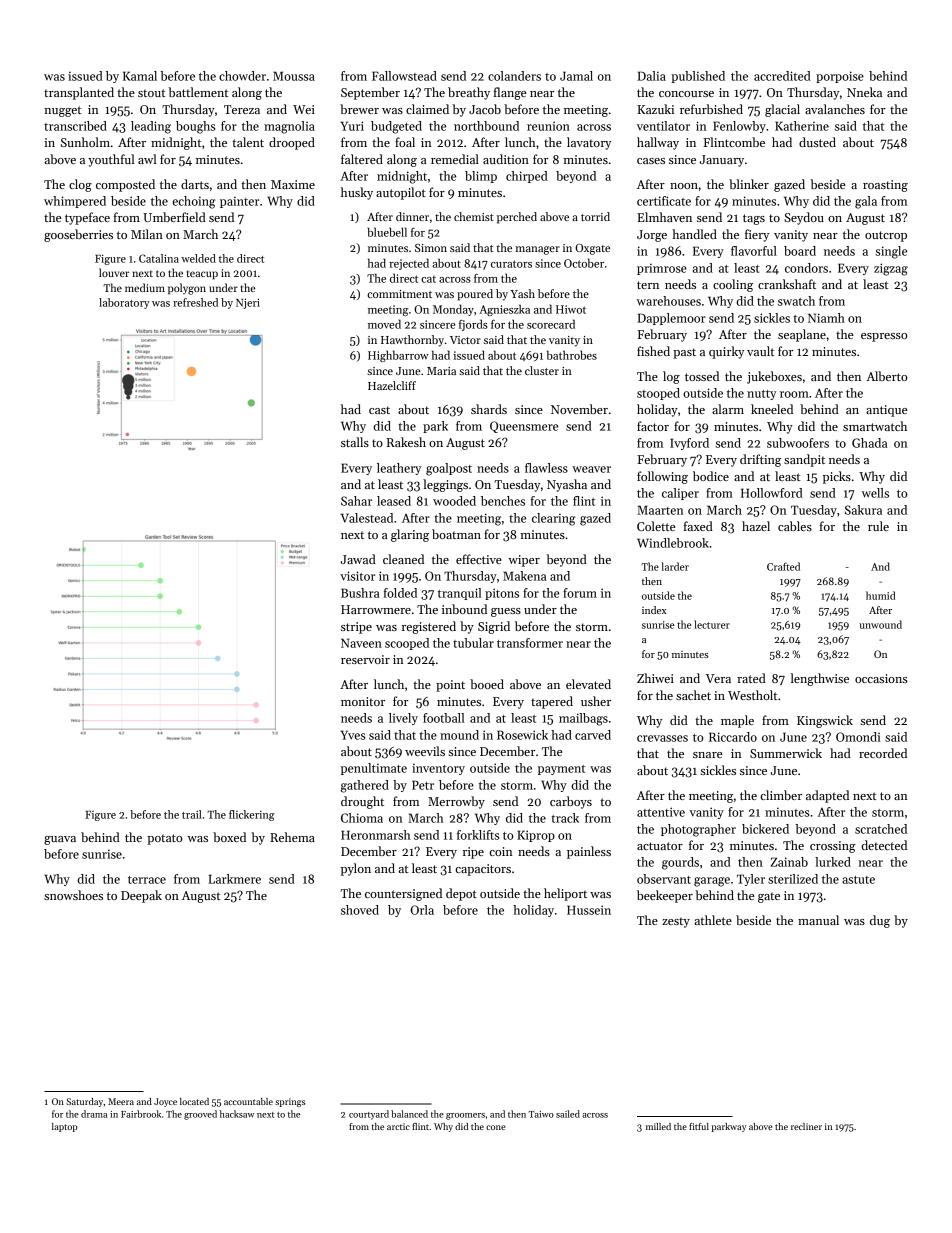 This screenshot has width=952, height=1233. I want to click on gooseberries, so click(78, 235).
